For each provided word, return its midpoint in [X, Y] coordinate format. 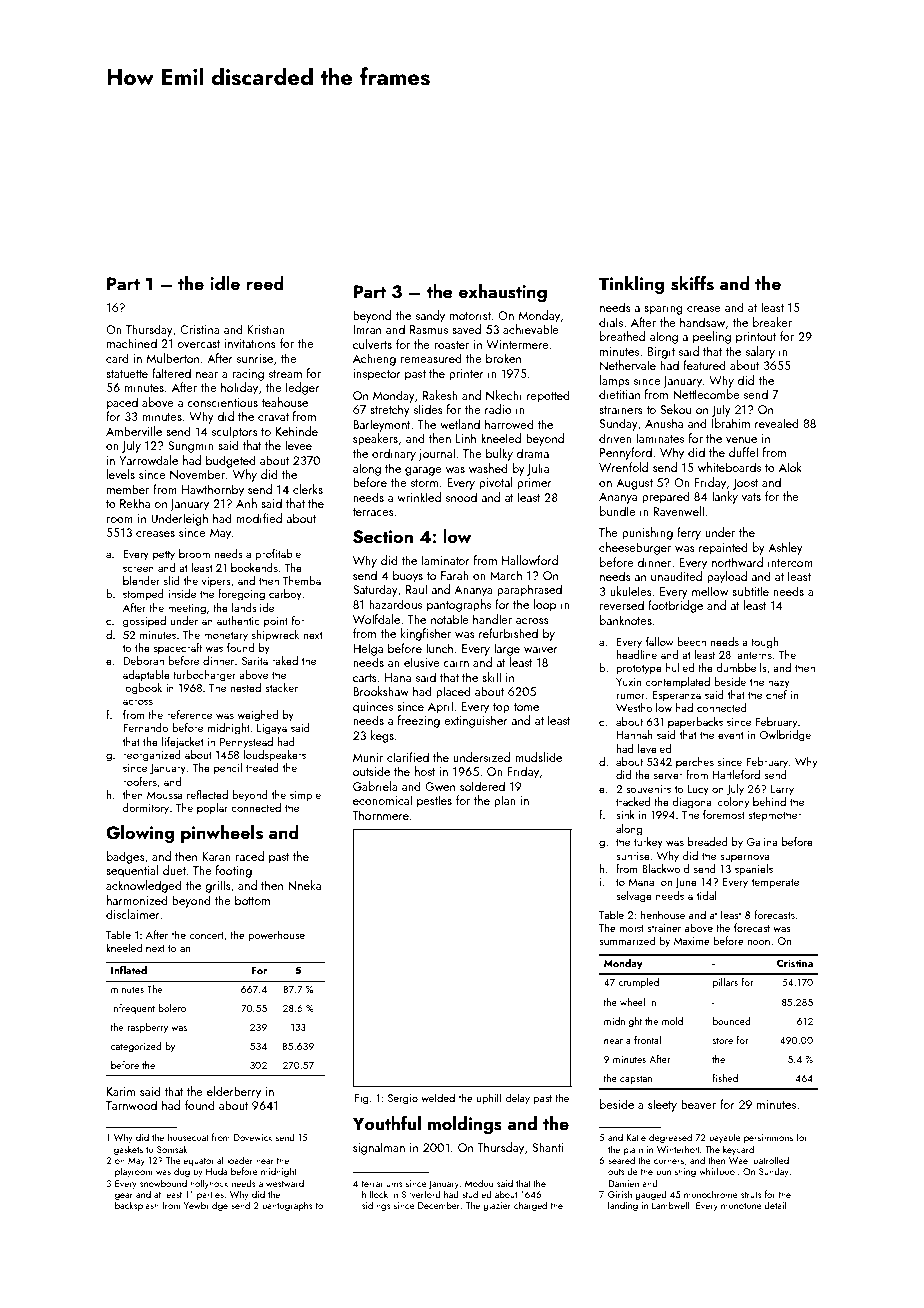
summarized [627, 940]
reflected [207, 794]
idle [225, 283]
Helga [368, 649]
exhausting [503, 293]
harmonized [137, 900]
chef [776, 694]
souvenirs [648, 789]
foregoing [241, 595]
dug [182, 1172]
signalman [379, 1148]
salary [760, 352]
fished [725, 1078]
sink [625, 814]
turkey [648, 843]
